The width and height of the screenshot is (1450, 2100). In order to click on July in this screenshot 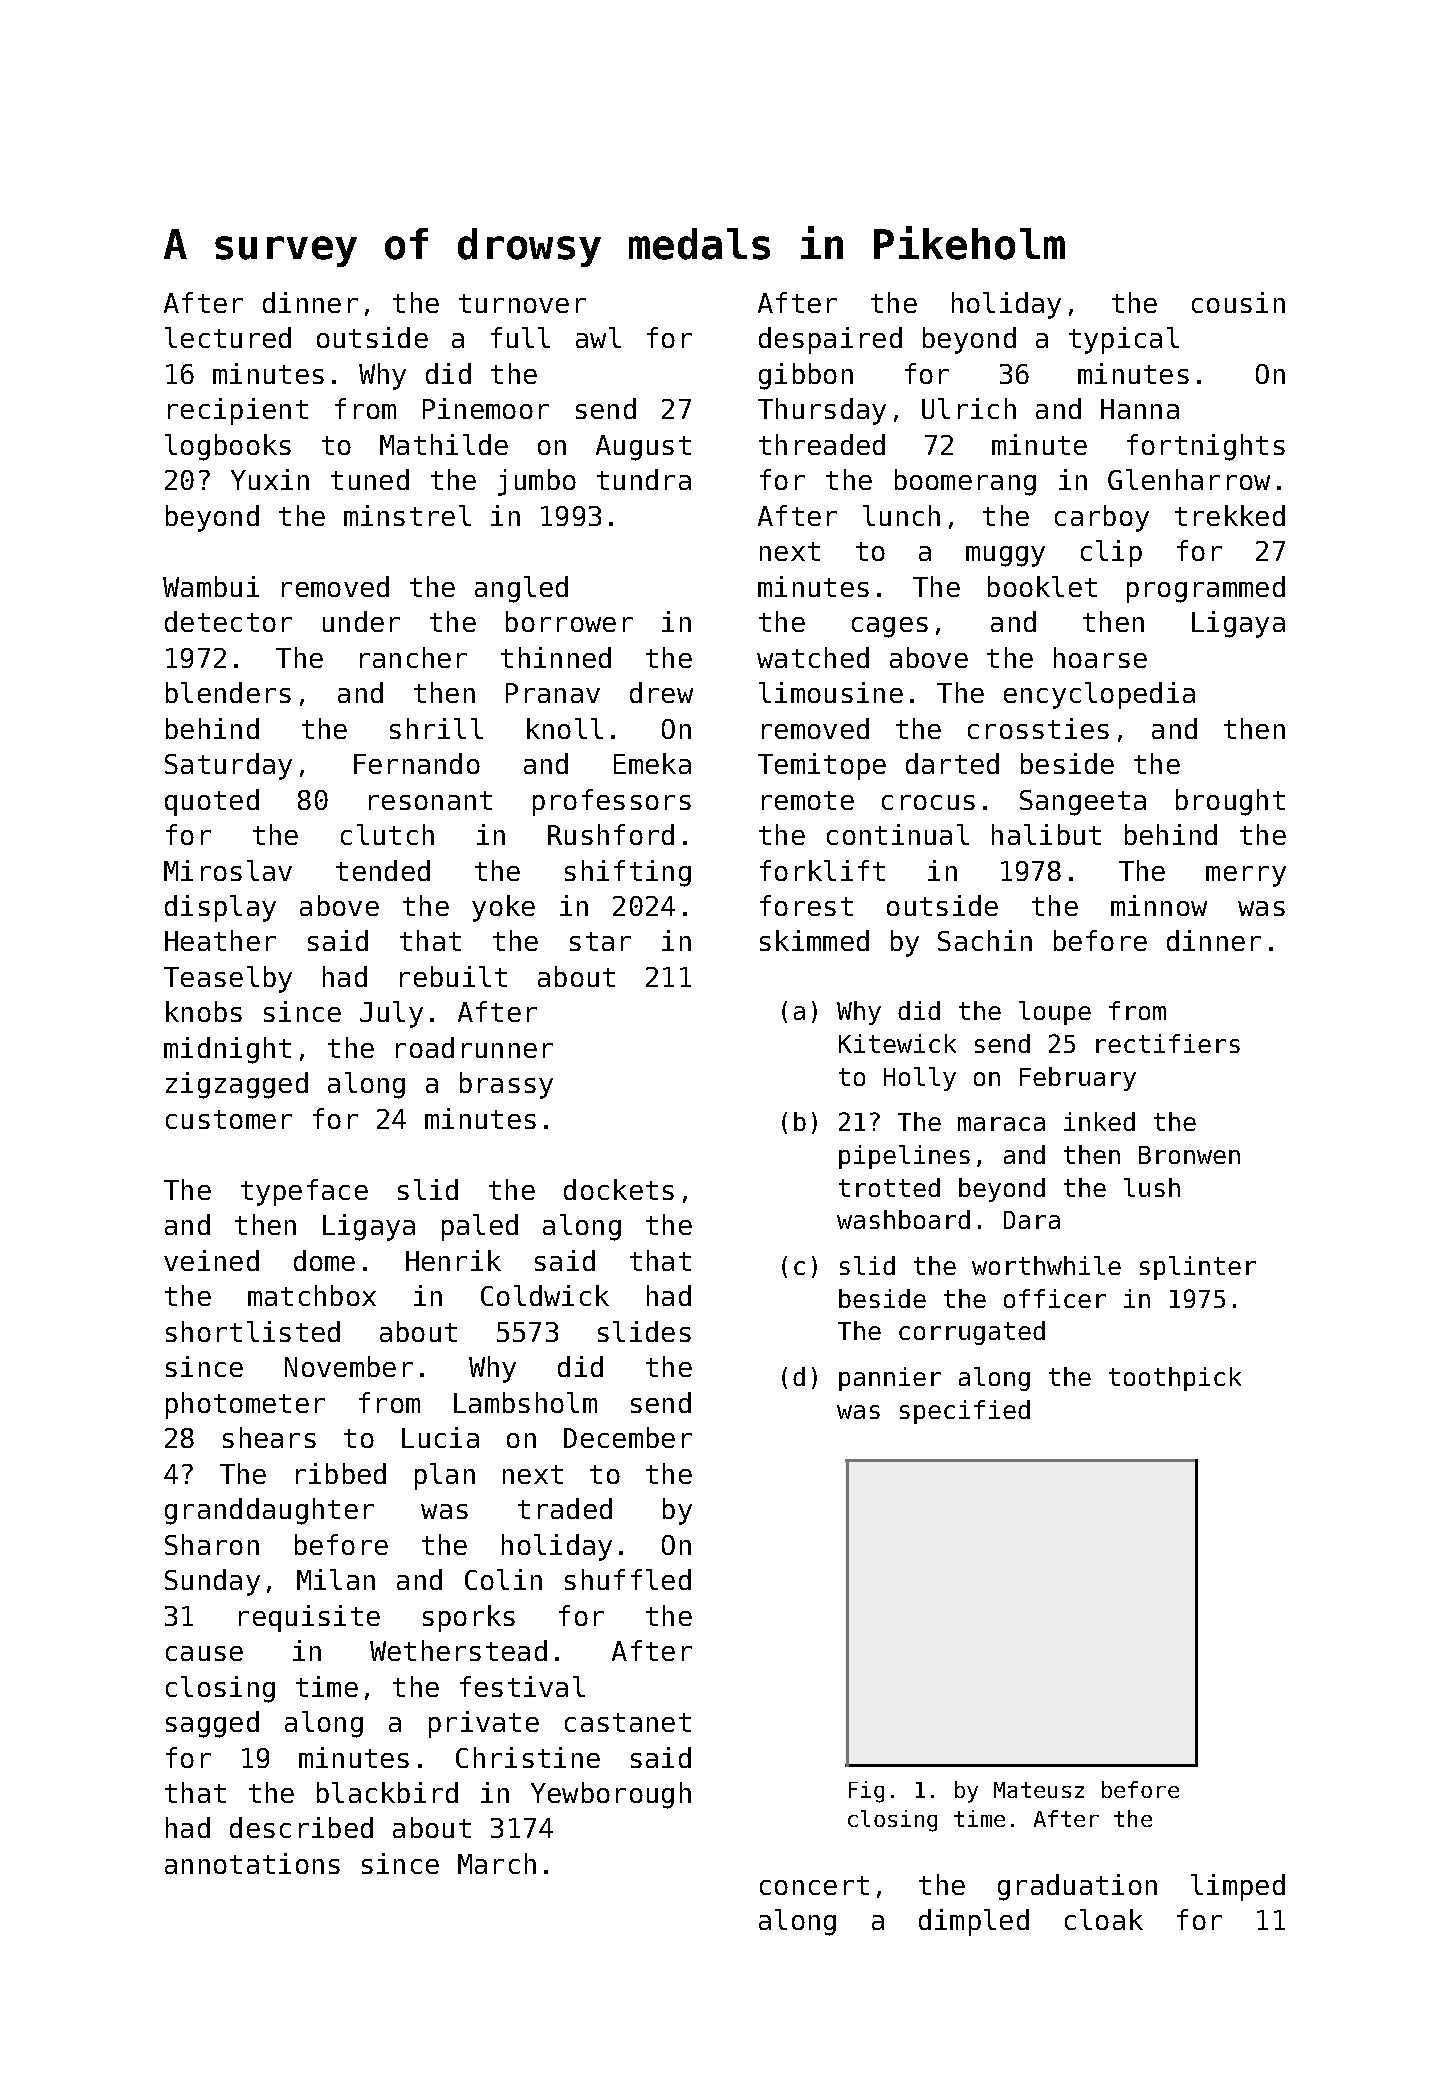, I will do `click(391, 1014)`.
